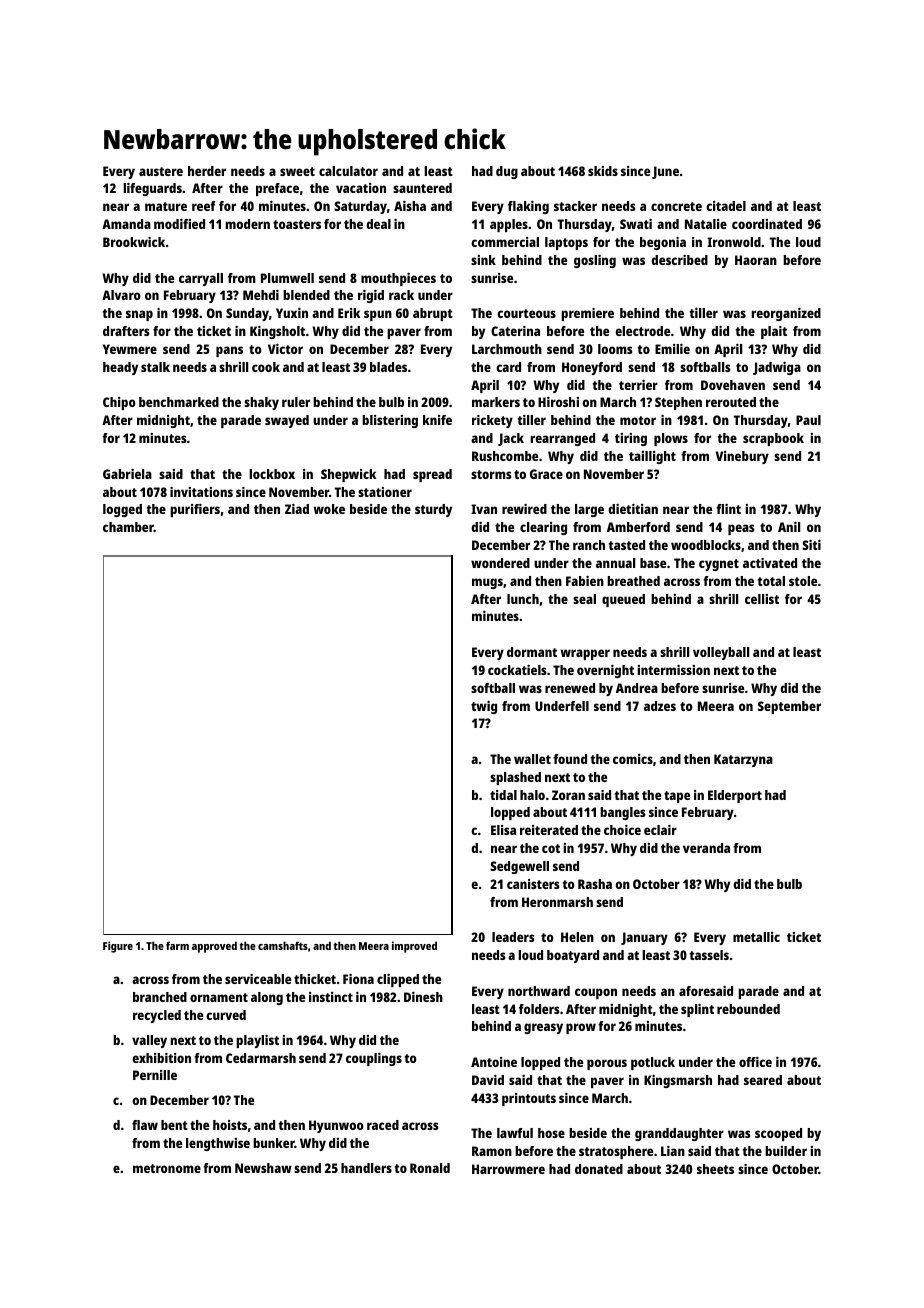 This screenshot has height=1308, width=924. Describe the element at coordinates (665, 172) in the screenshot. I see `June` at that location.
